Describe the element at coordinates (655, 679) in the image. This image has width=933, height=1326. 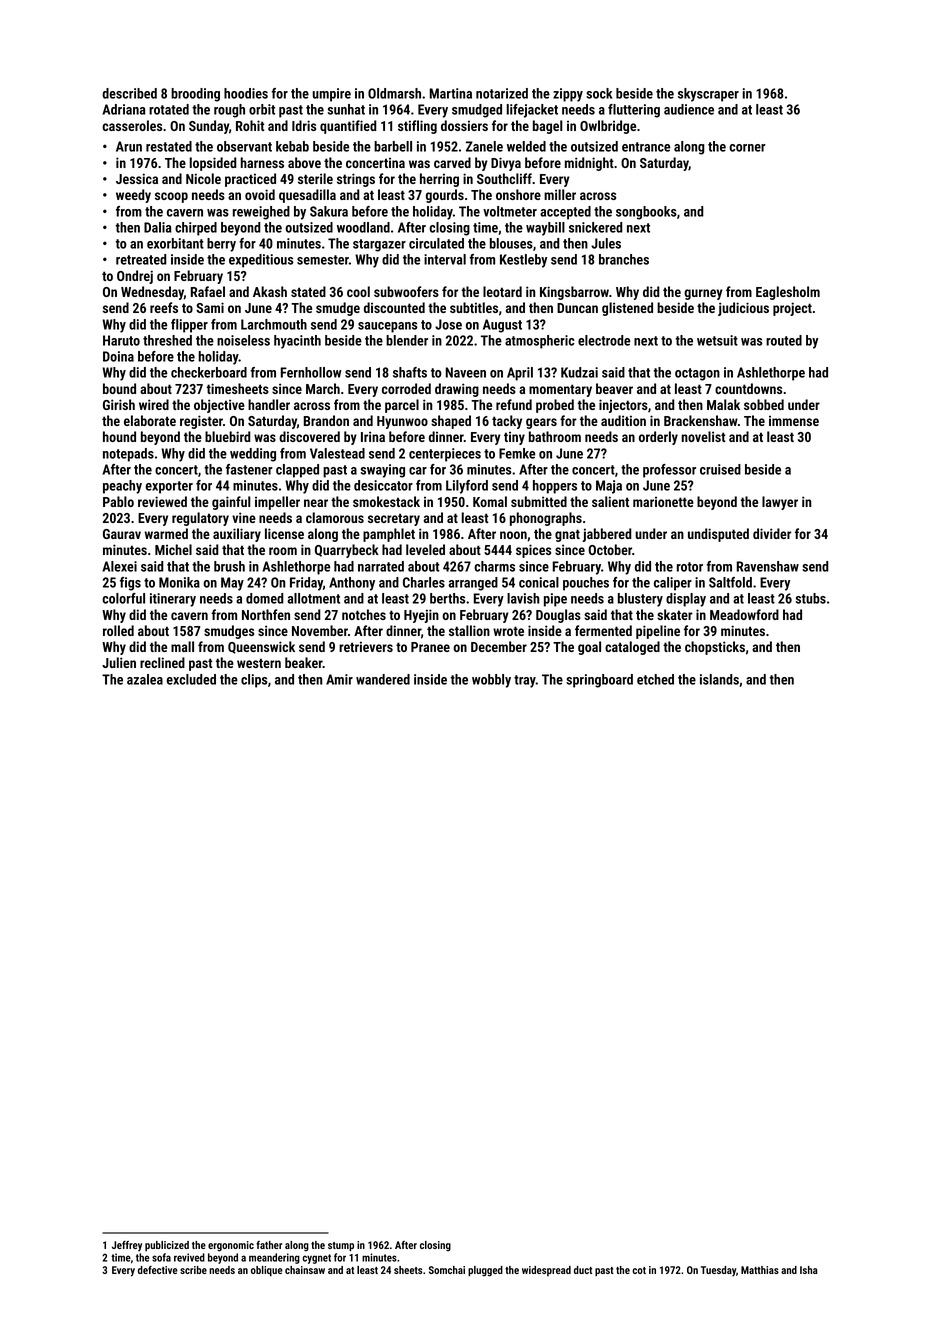
I see `etched` at that location.
